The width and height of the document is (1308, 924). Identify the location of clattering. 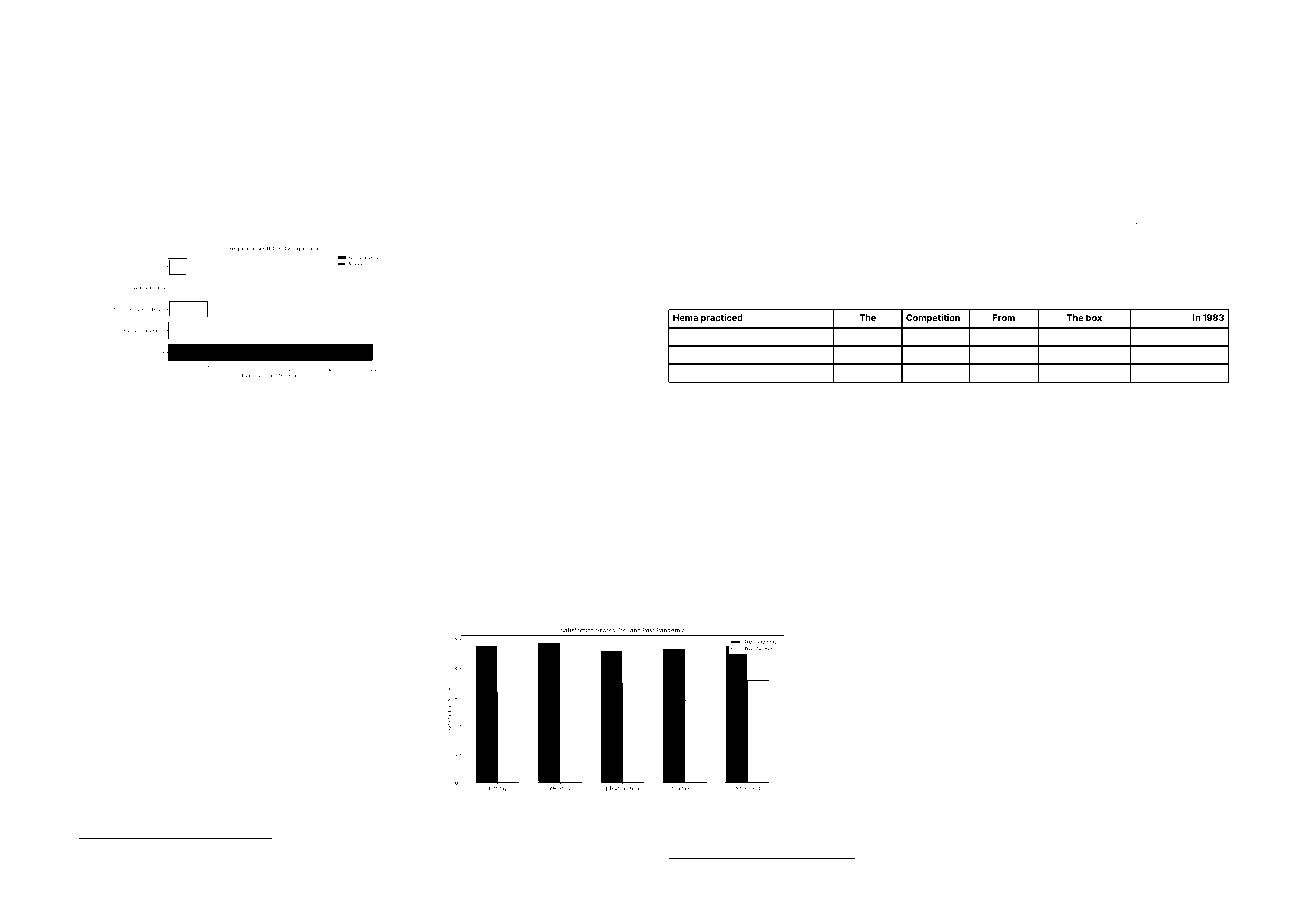
(819, 448).
